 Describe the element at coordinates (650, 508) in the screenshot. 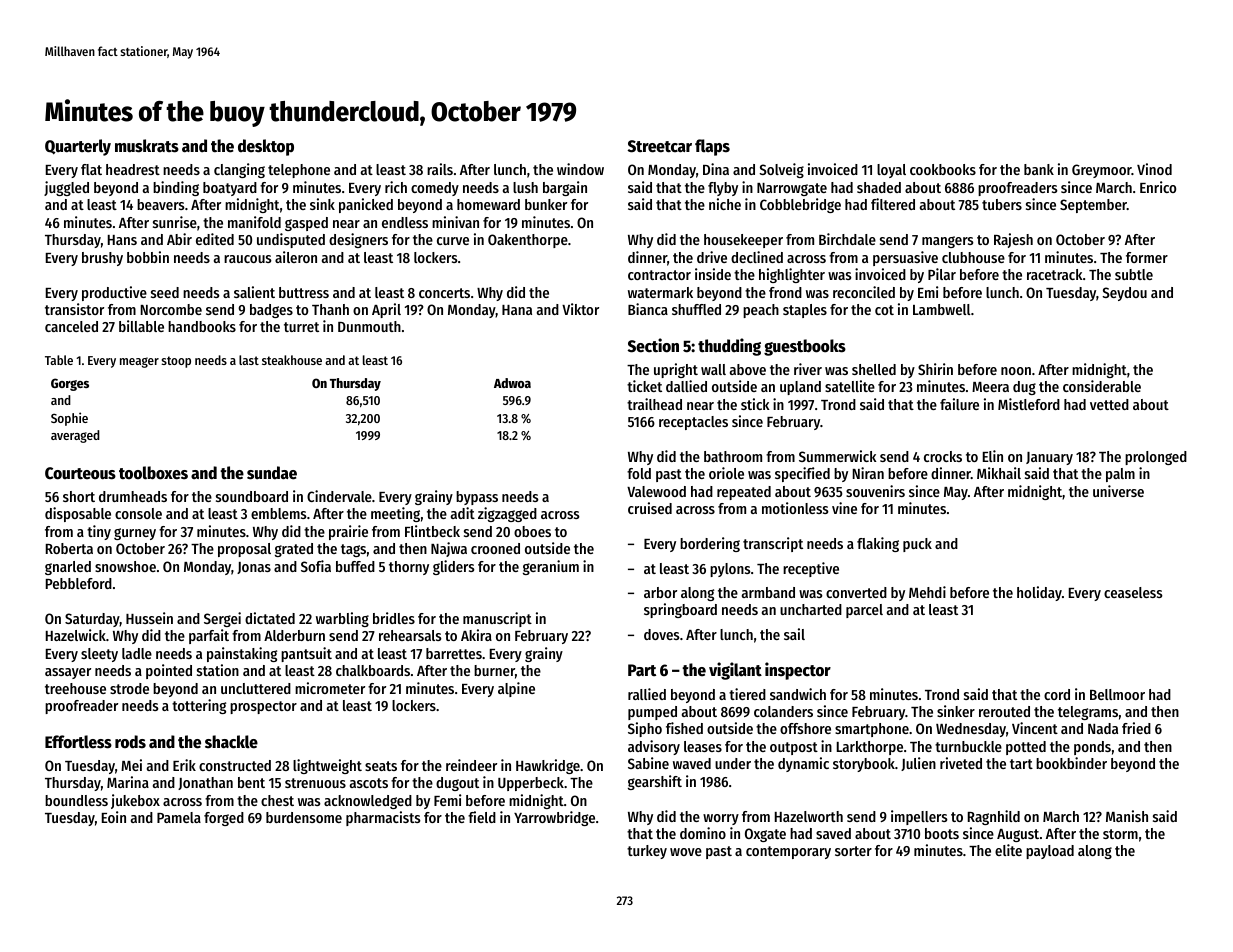

I see `cruised` at that location.
